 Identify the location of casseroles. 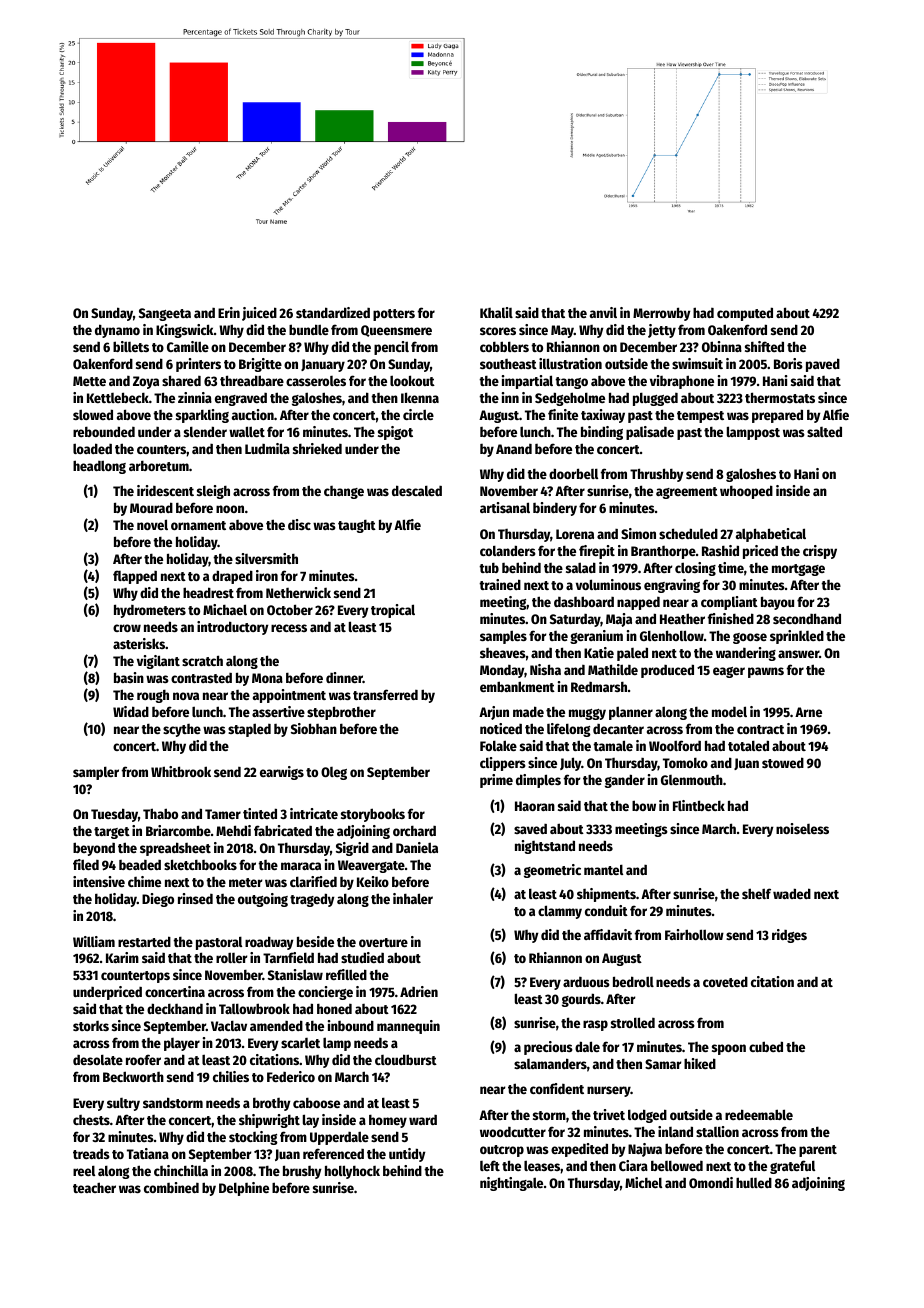
(316, 381).
